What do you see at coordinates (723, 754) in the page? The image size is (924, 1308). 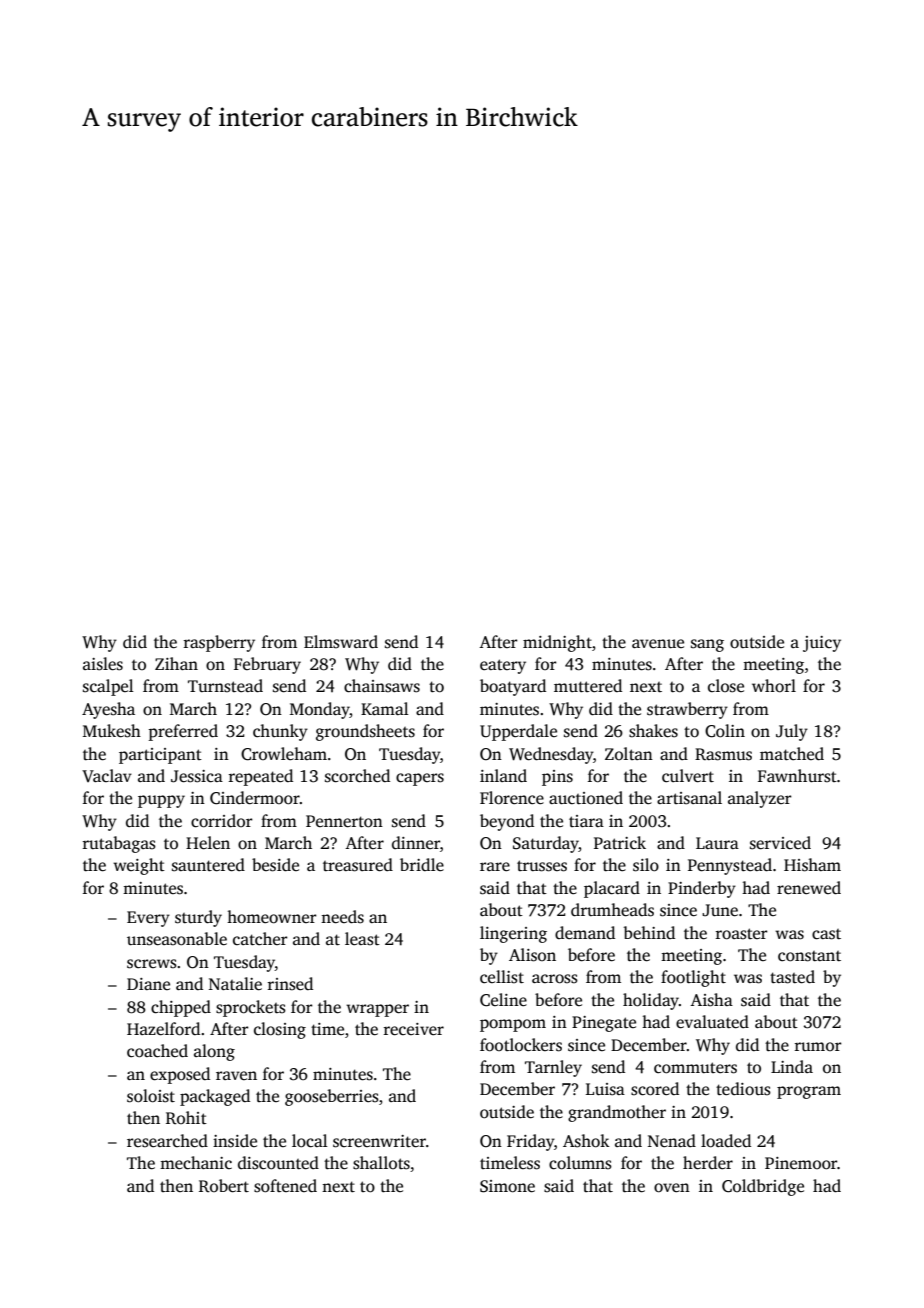 I see `Rasmus` at bounding box center [723, 754].
